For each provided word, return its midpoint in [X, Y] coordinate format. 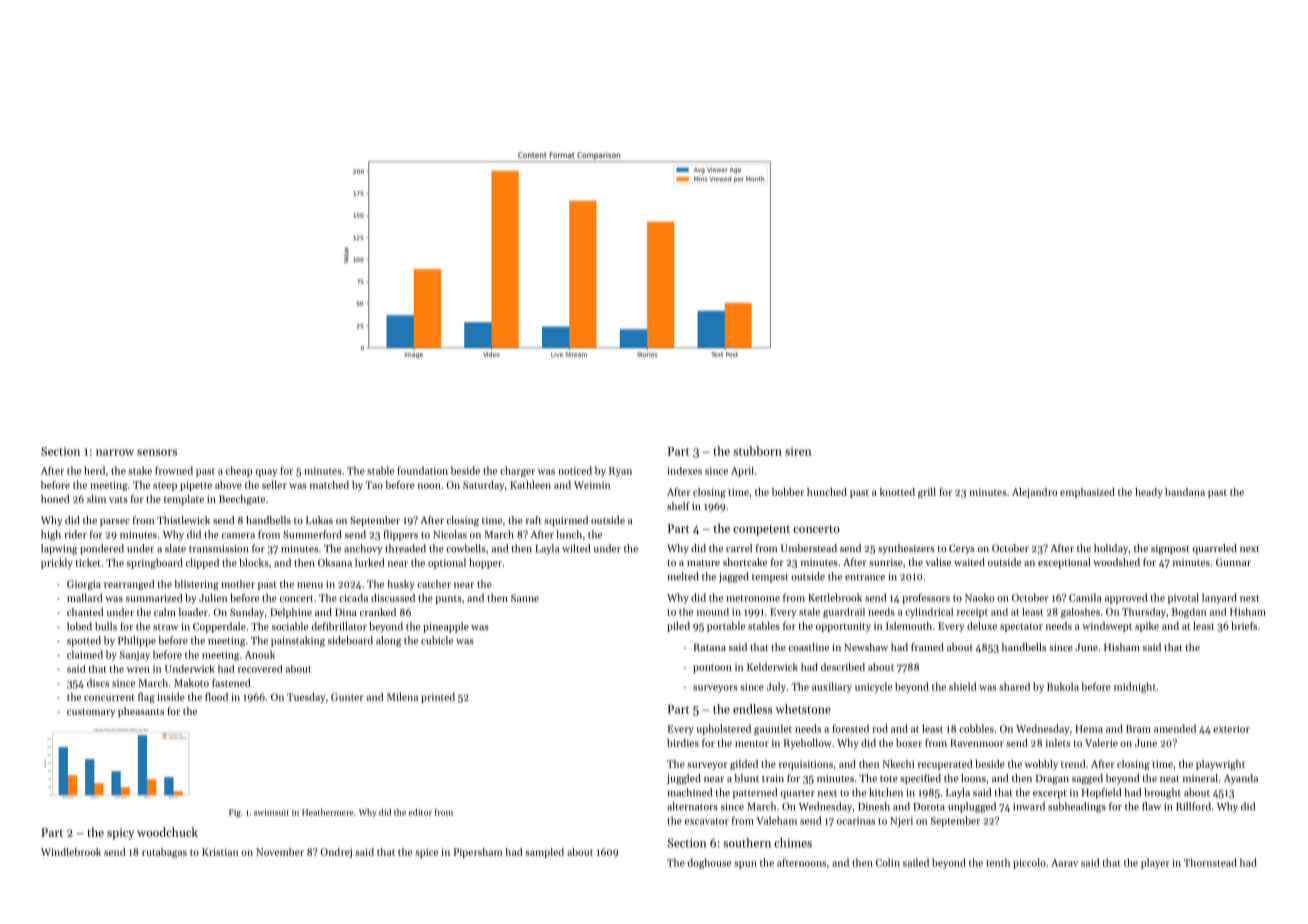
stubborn [757, 451]
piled [678, 627]
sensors [157, 452]
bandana [1185, 492]
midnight [1135, 687]
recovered [260, 669]
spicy [120, 834]
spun [745, 865]
